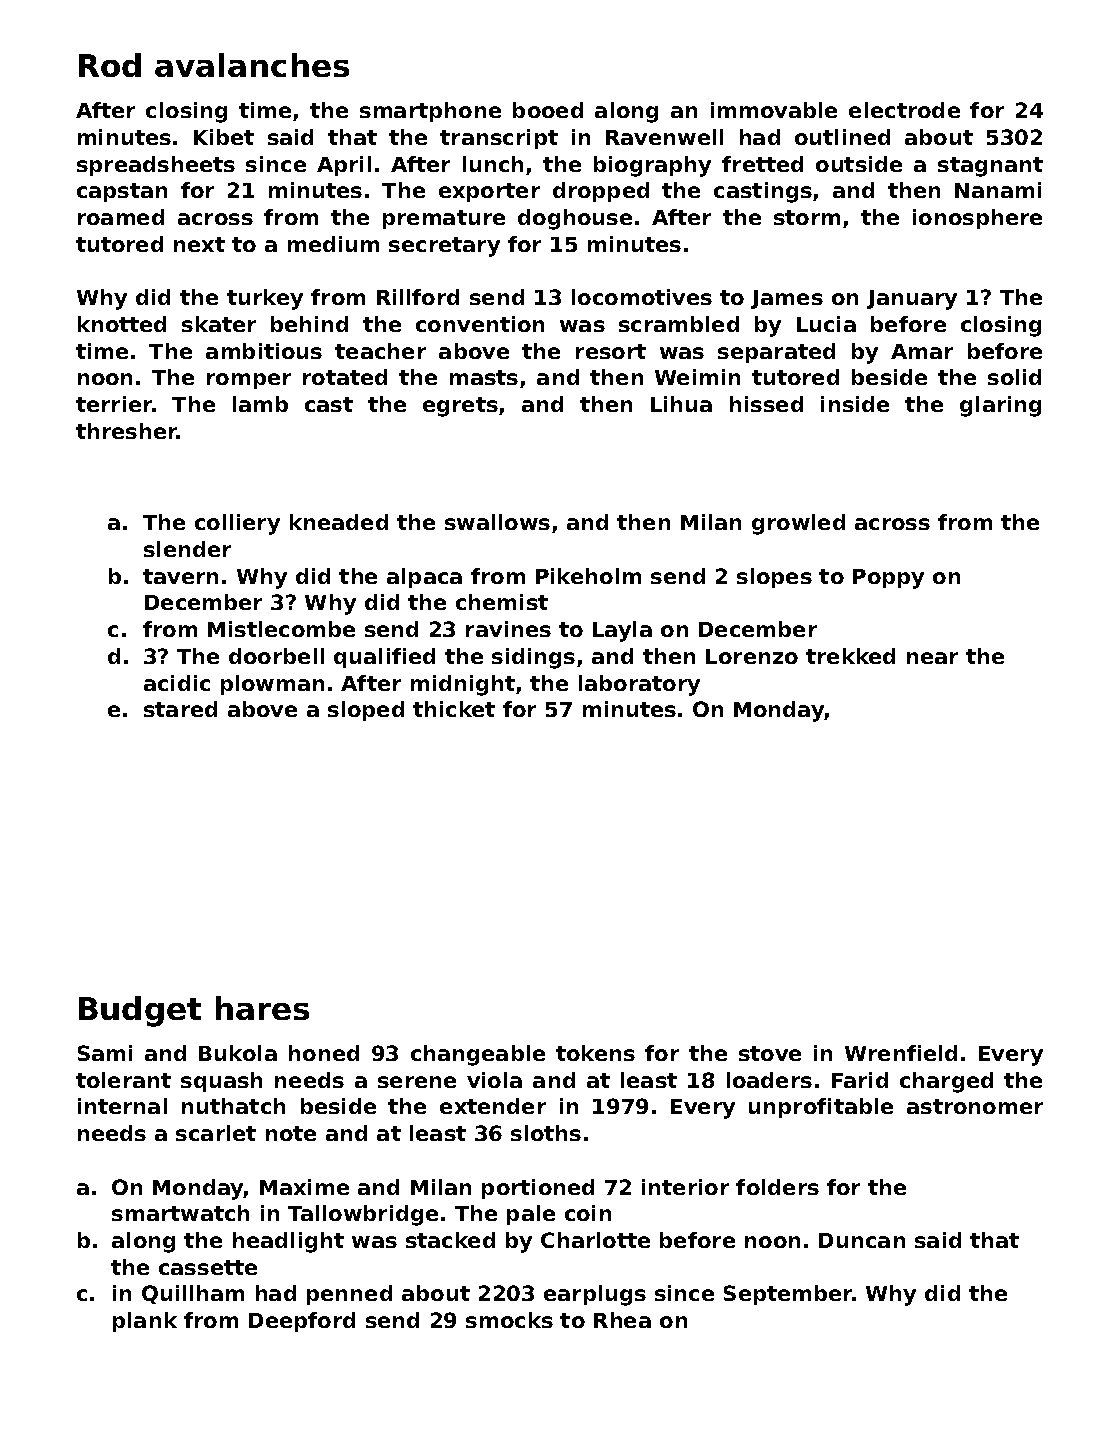 Image resolution: width=1120 pixels, height=1449 pixels. I want to click on Wrenfield, so click(901, 1053).
